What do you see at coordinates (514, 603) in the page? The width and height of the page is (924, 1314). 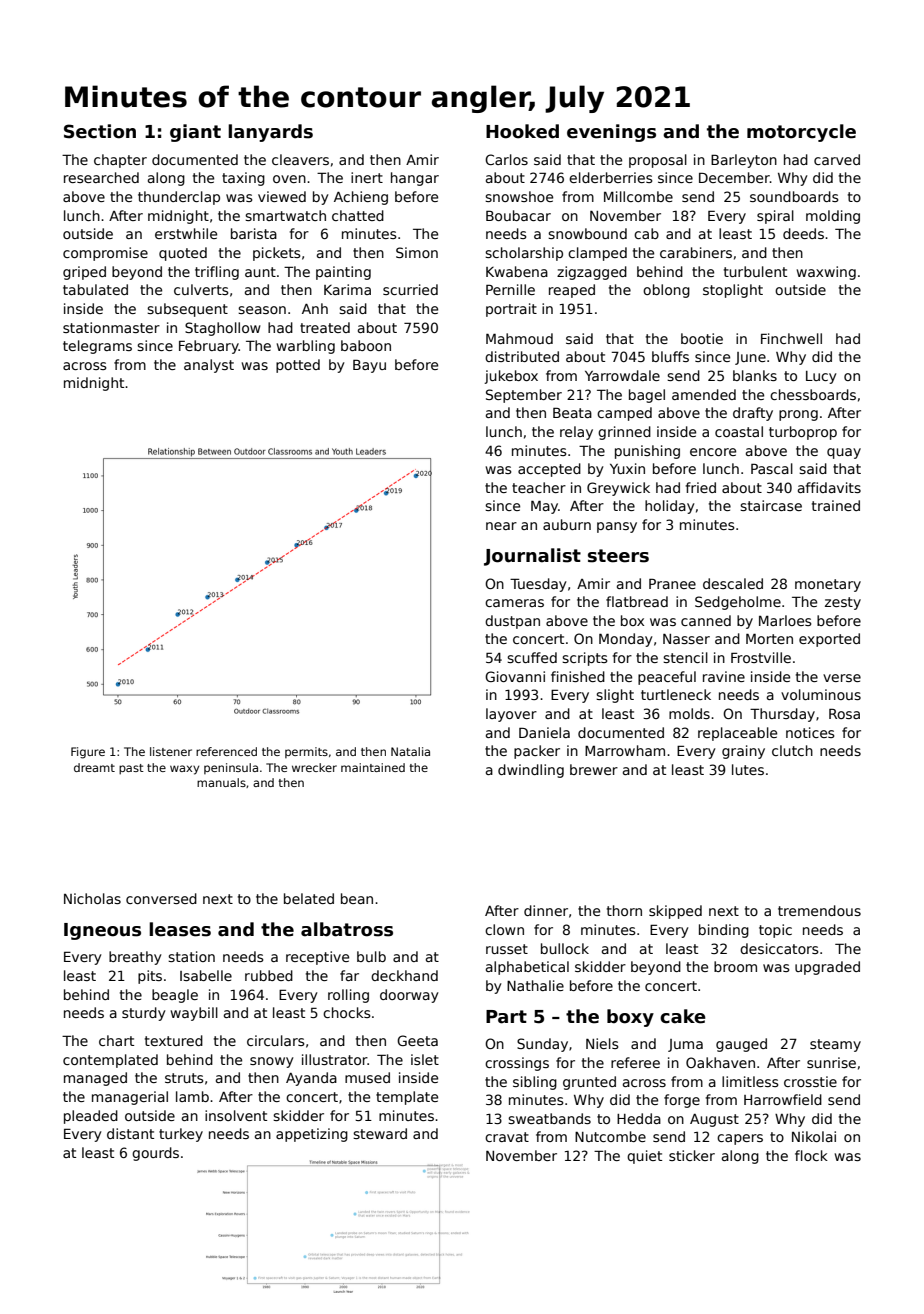 I see `cameras` at bounding box center [514, 603].
